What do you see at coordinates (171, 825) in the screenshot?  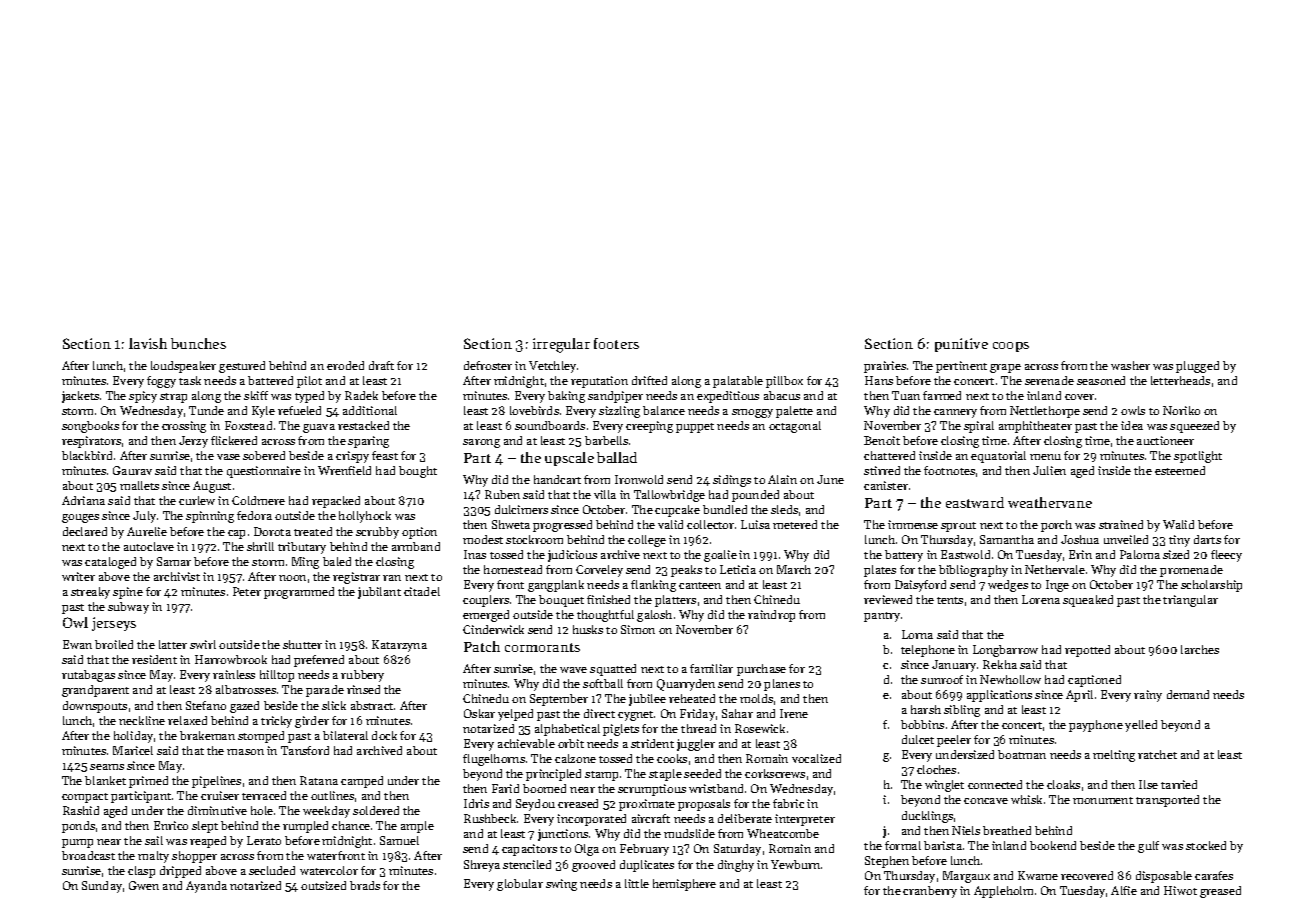 I see `Enrico` at bounding box center [171, 825].
